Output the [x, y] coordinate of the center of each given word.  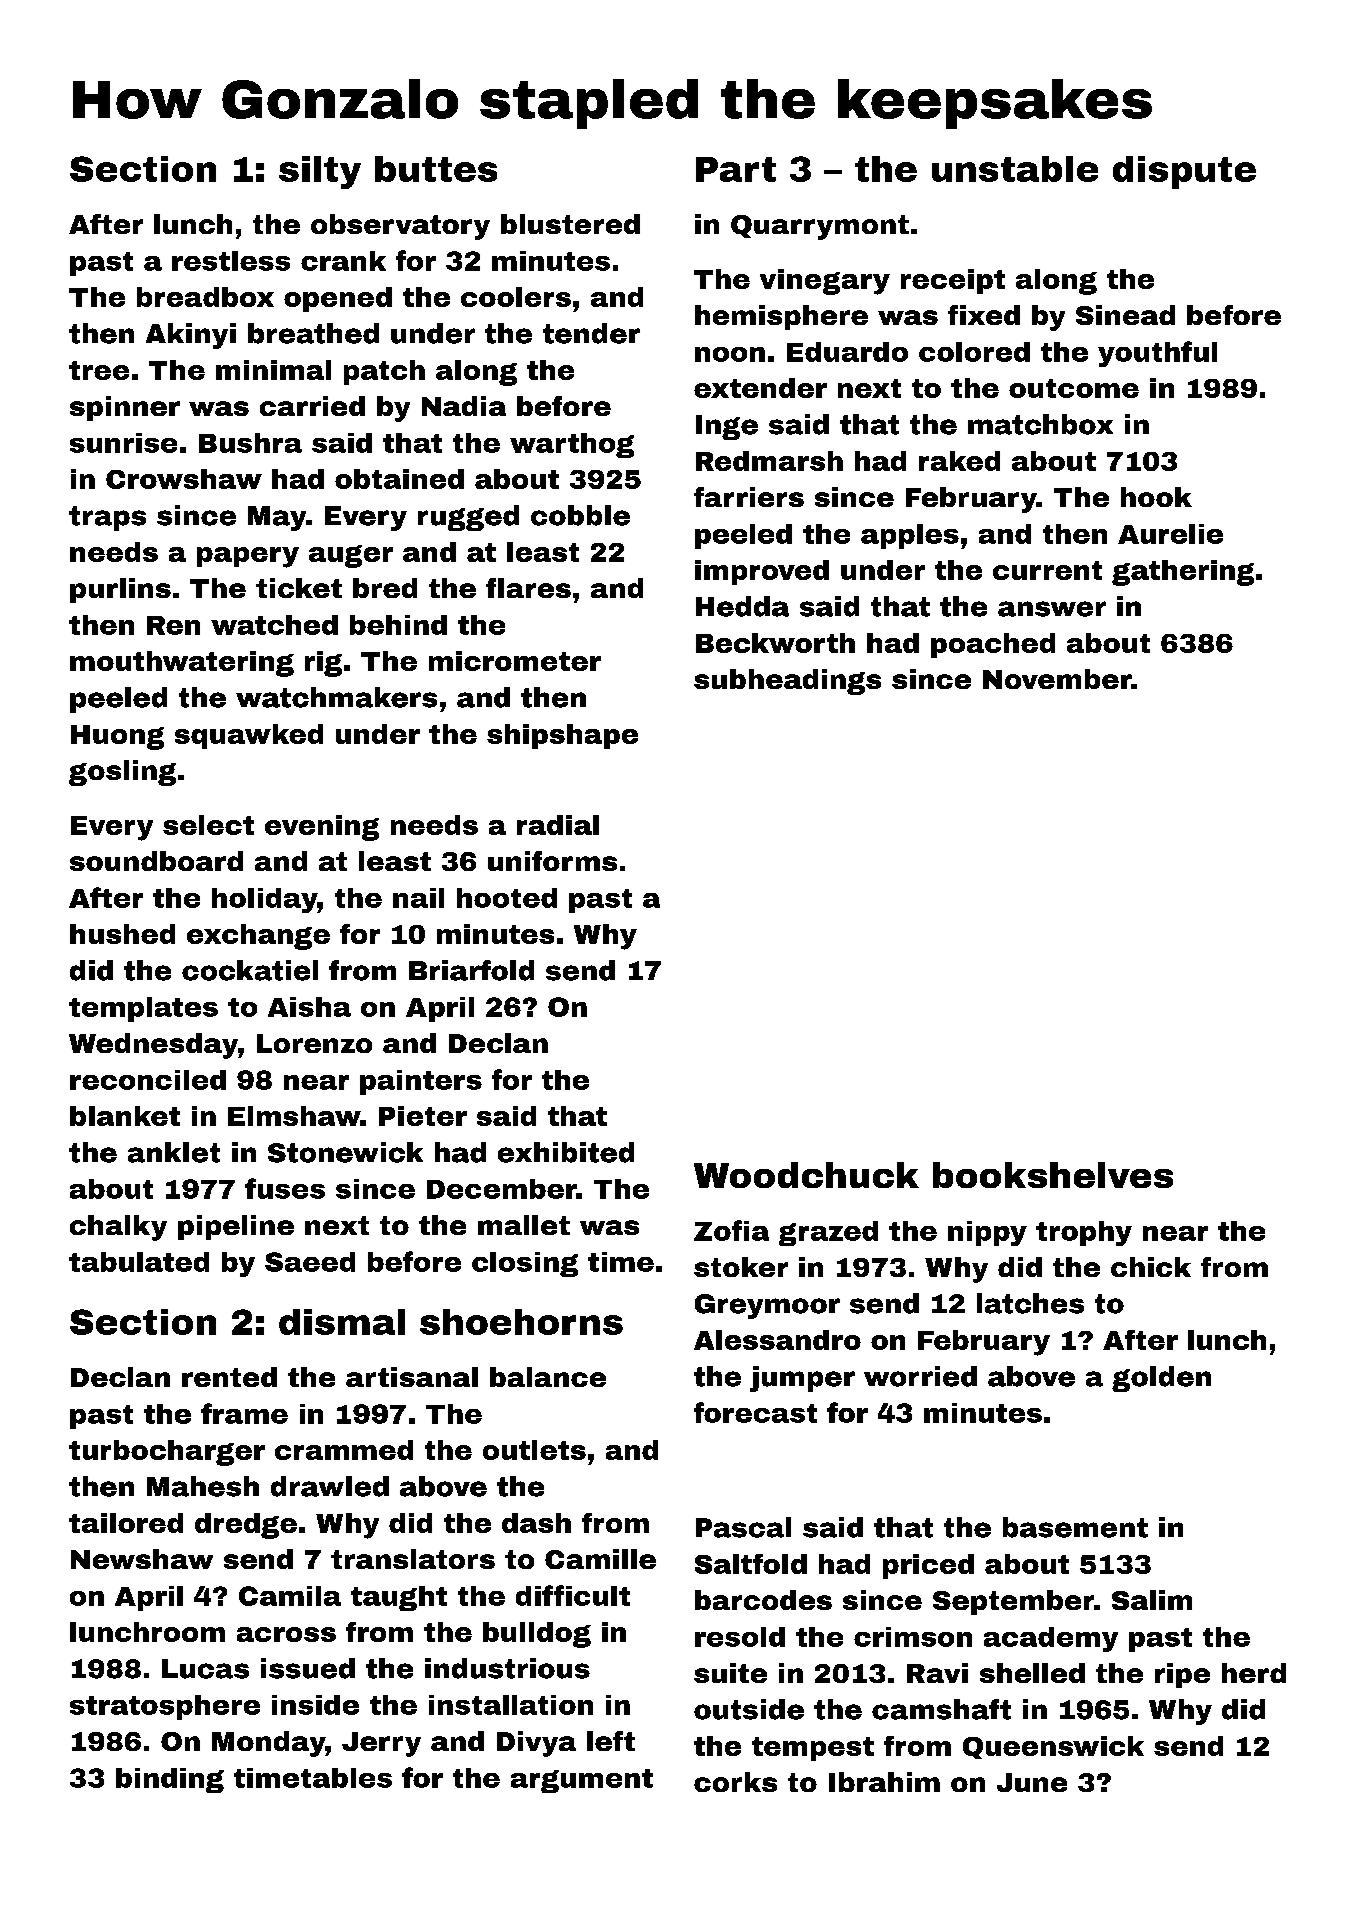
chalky [118, 1228]
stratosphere [165, 1707]
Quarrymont [820, 227]
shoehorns [521, 1322]
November [1057, 679]
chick [1151, 1267]
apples [910, 536]
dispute [1184, 172]
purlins [120, 590]
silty [320, 172]
